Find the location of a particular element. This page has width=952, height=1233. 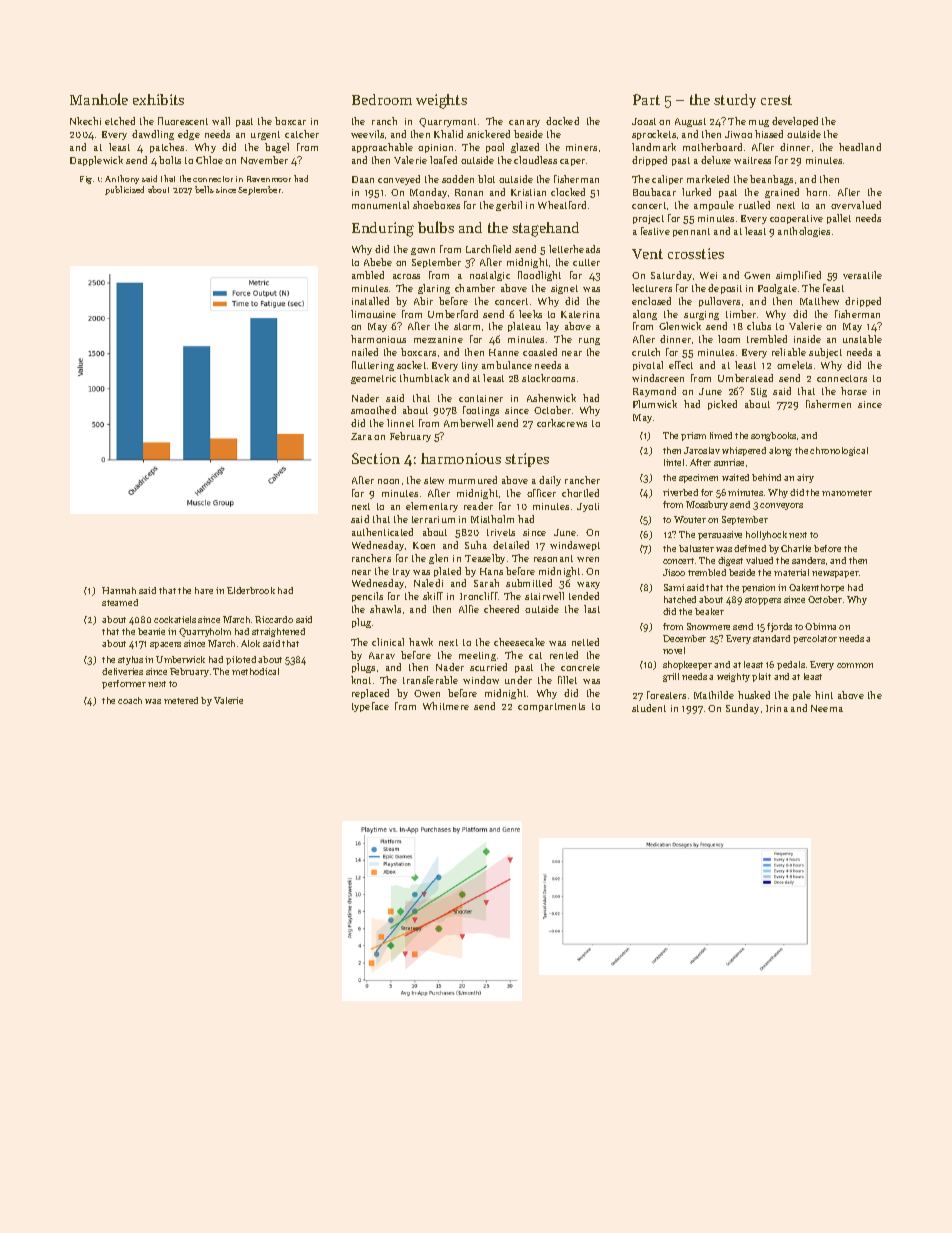

socket is located at coordinates (411, 365).
